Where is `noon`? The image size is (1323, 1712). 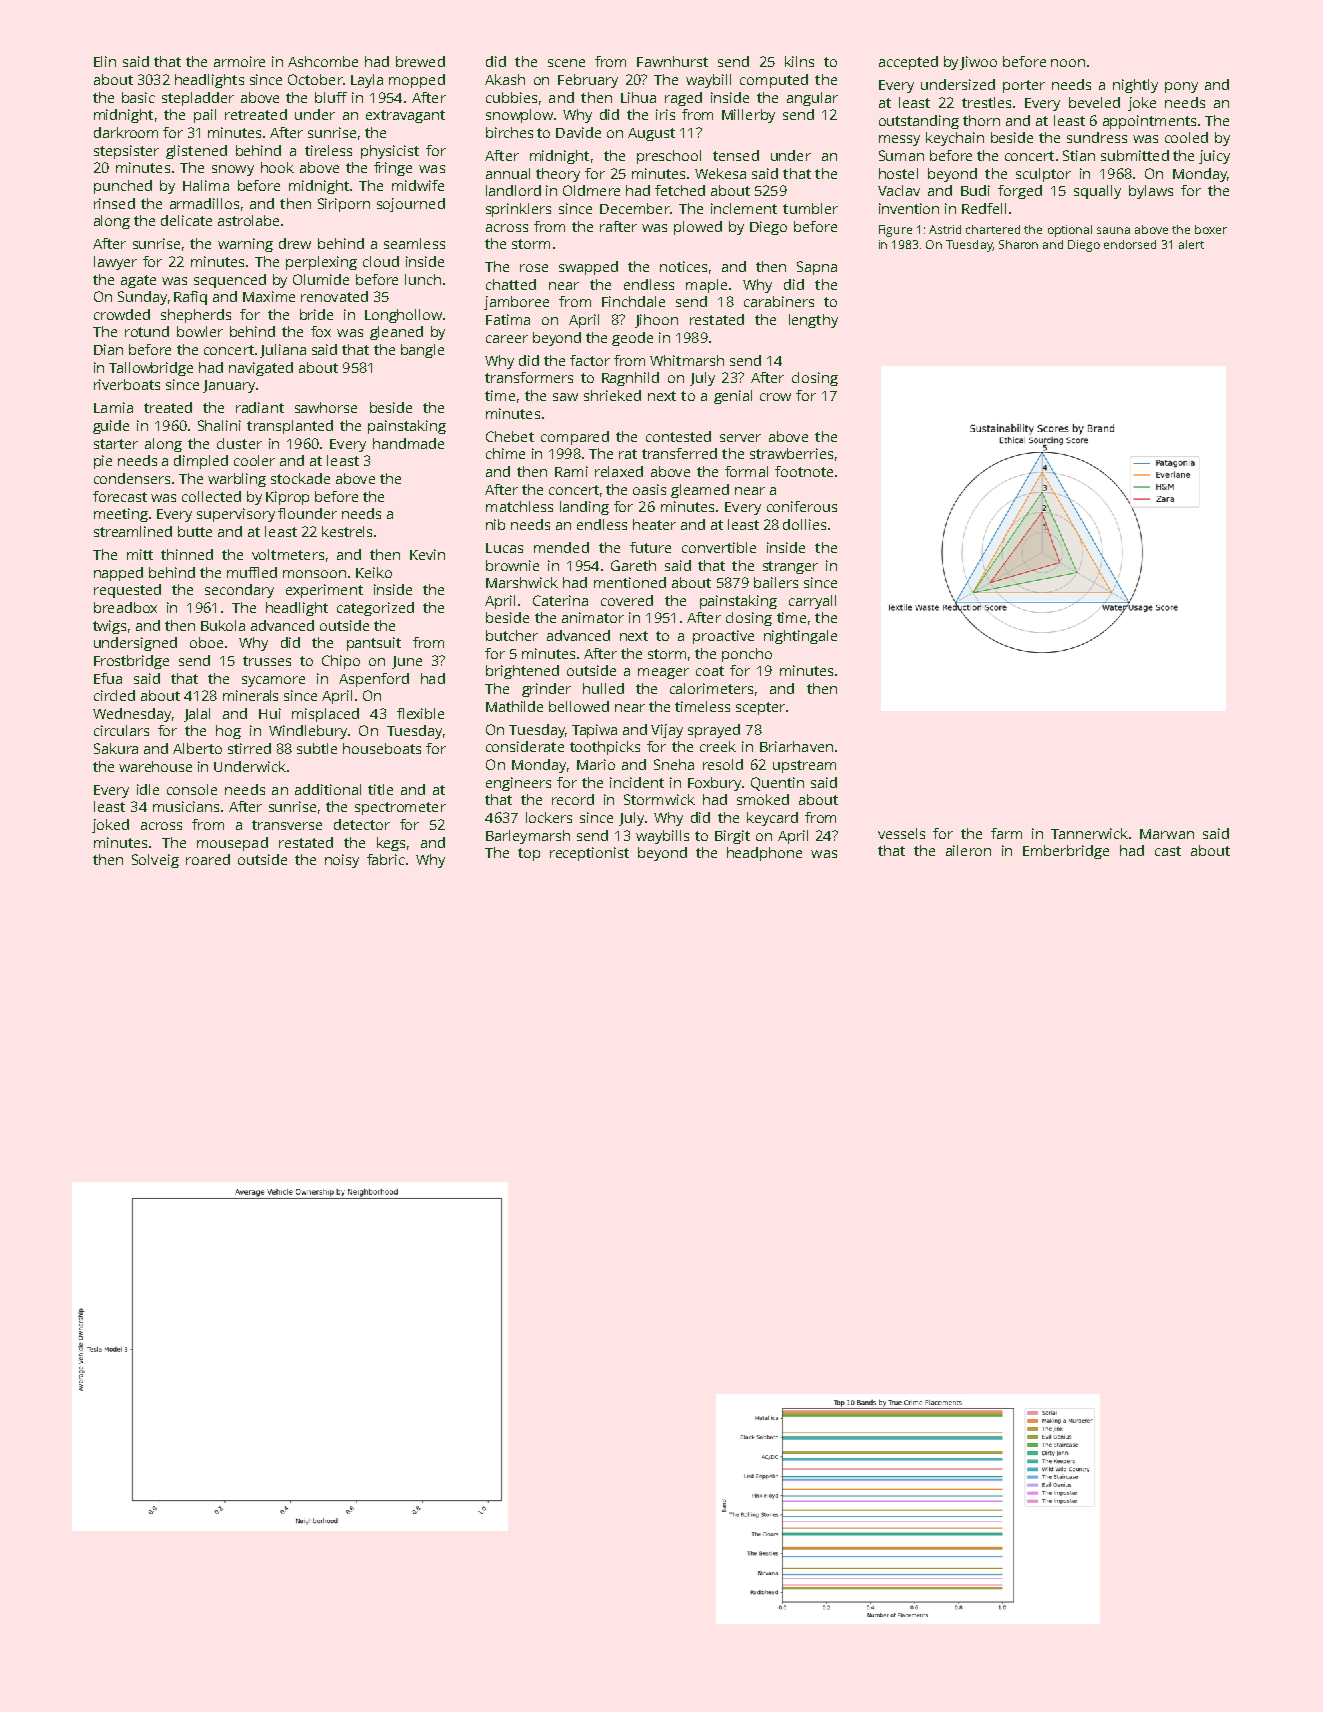
noon is located at coordinates (1068, 63).
